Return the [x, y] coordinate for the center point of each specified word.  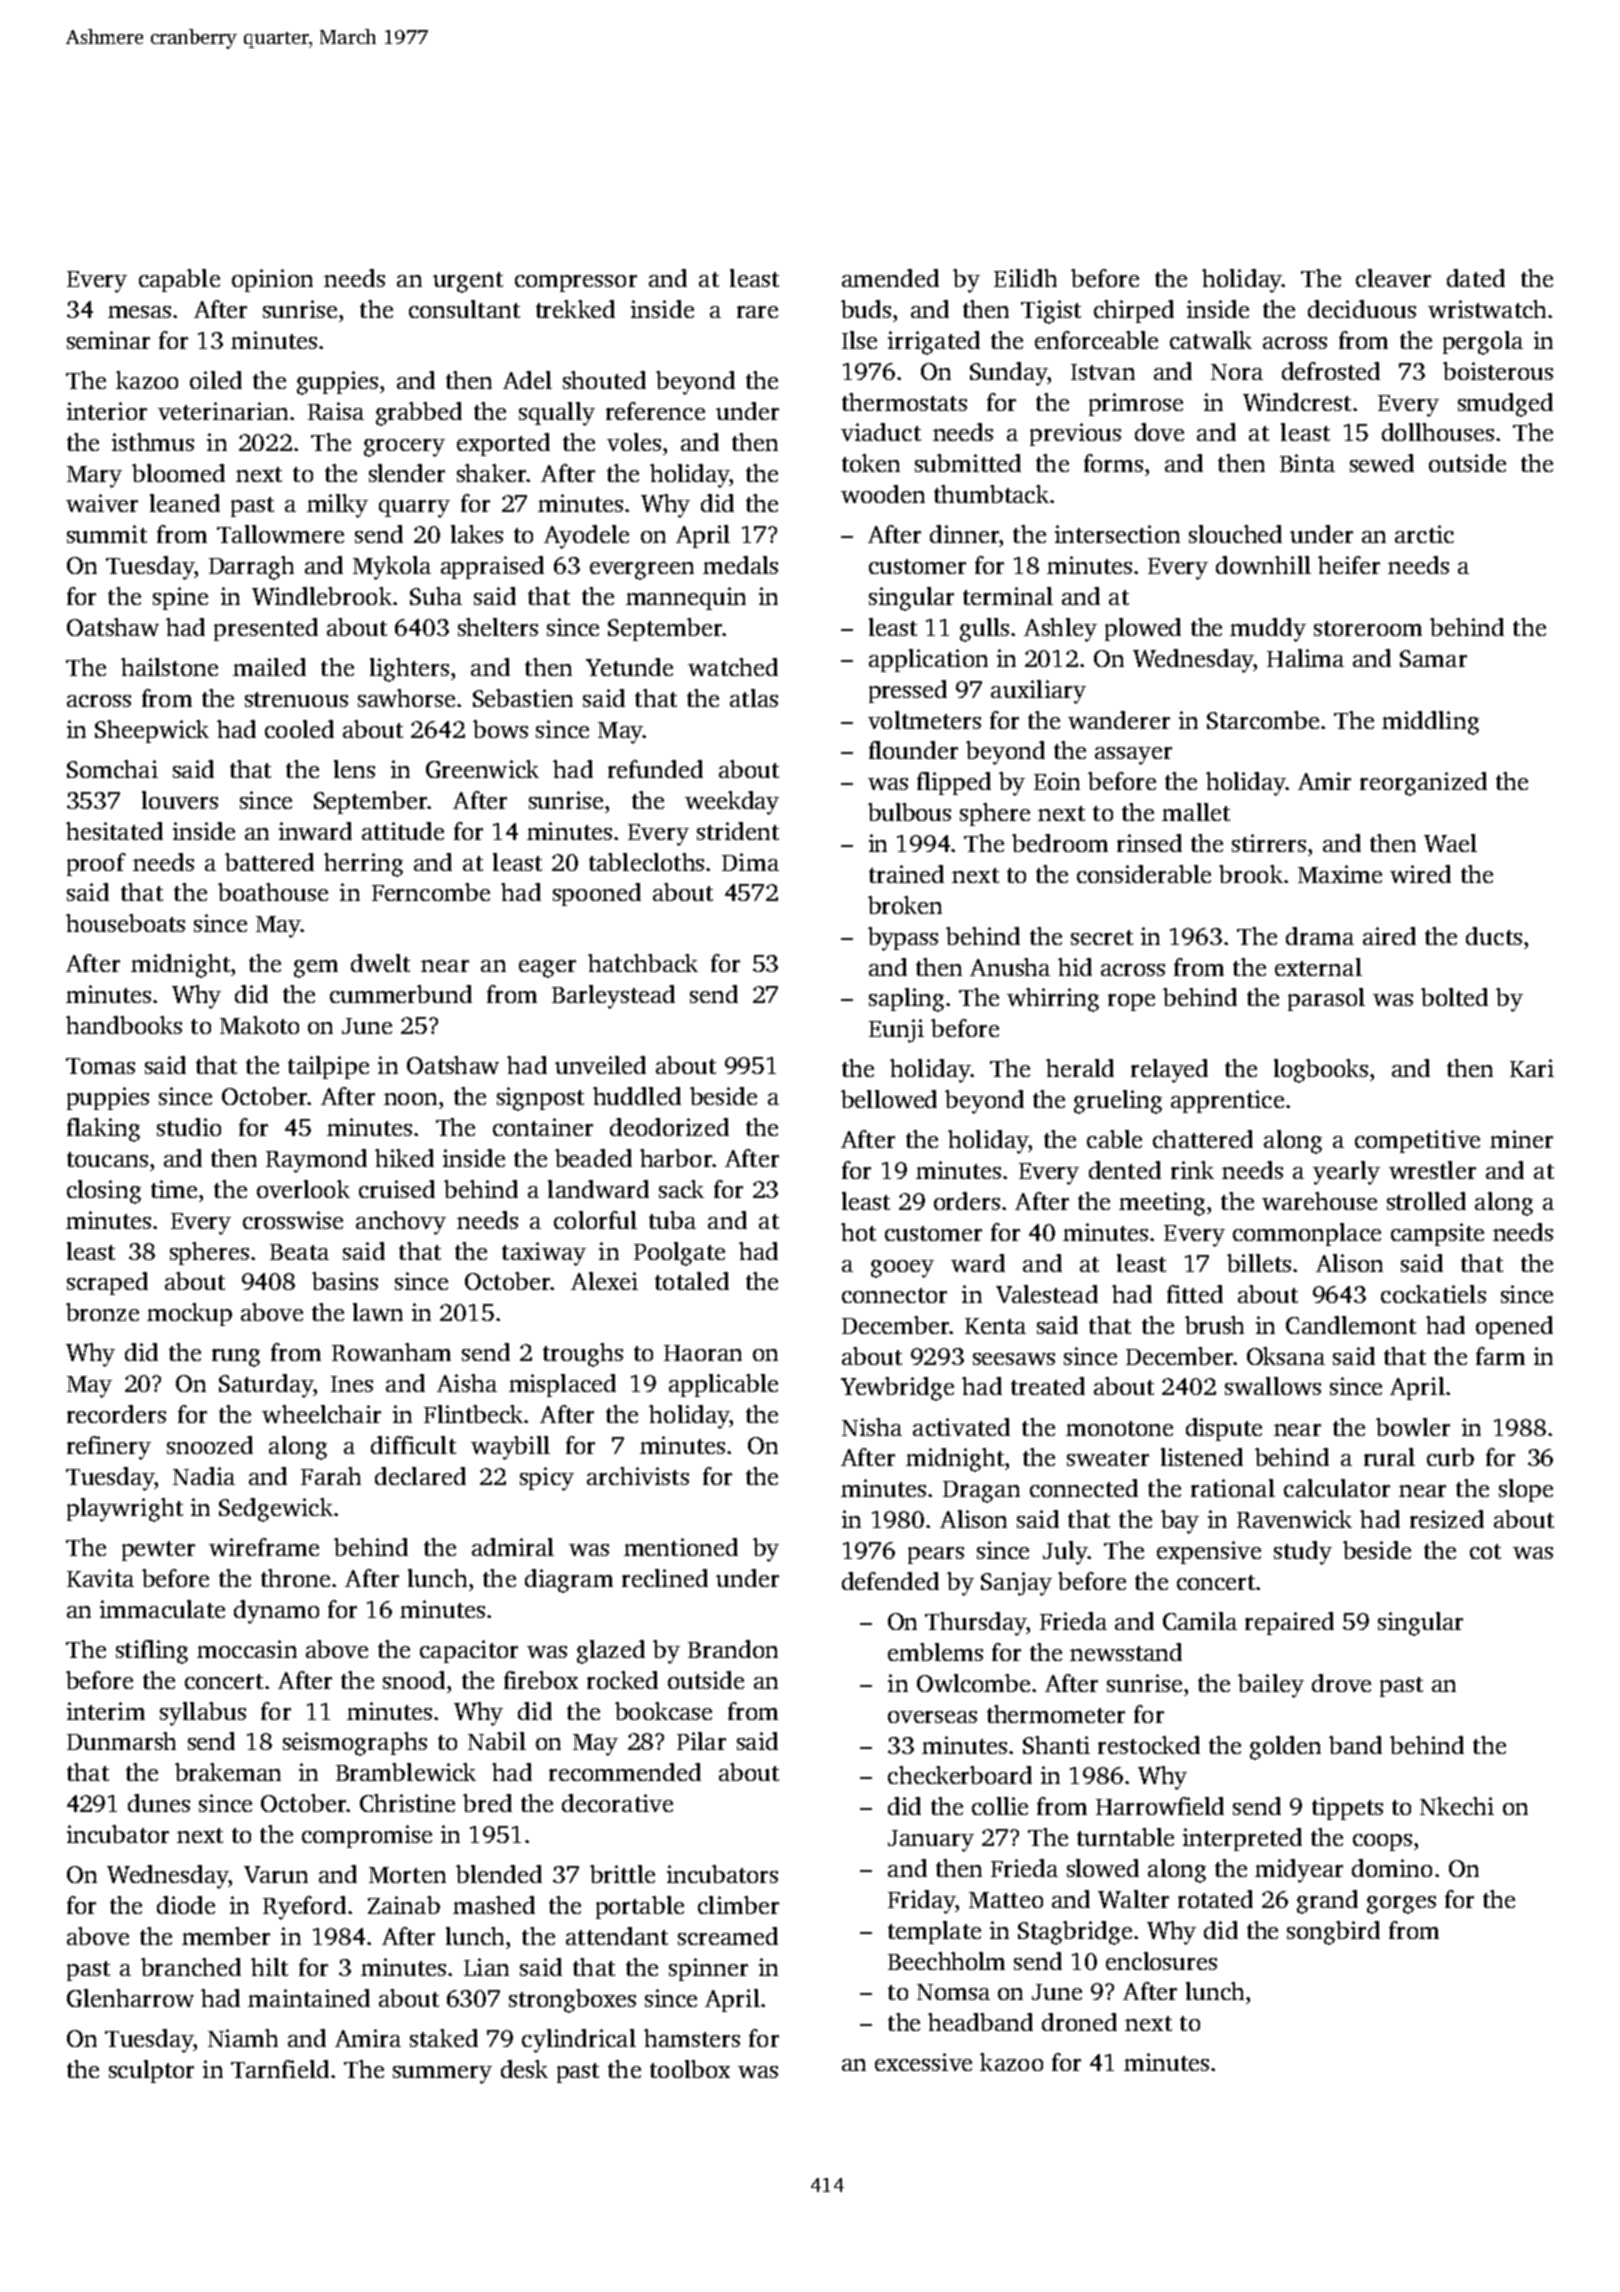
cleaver [1393, 278]
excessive [923, 2062]
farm [1500, 1356]
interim [106, 1711]
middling [1430, 723]
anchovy [401, 1223]
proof [96, 864]
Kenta [995, 1326]
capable [179, 280]
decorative [617, 1803]
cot [1485, 1551]
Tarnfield [280, 2069]
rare [757, 312]
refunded [655, 769]
